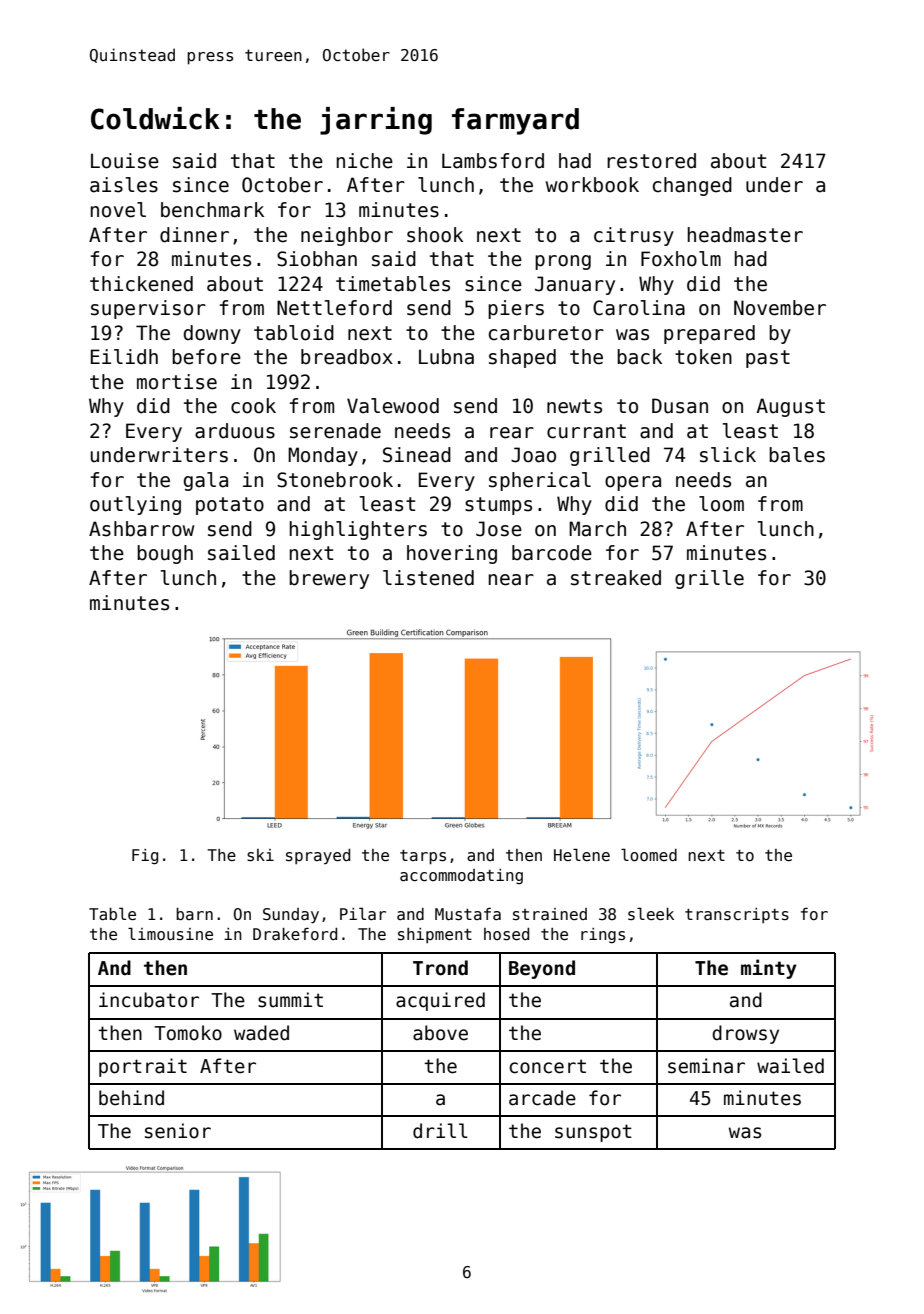 The image size is (924, 1314). What do you see at coordinates (651, 161) in the screenshot?
I see `restored` at bounding box center [651, 161].
